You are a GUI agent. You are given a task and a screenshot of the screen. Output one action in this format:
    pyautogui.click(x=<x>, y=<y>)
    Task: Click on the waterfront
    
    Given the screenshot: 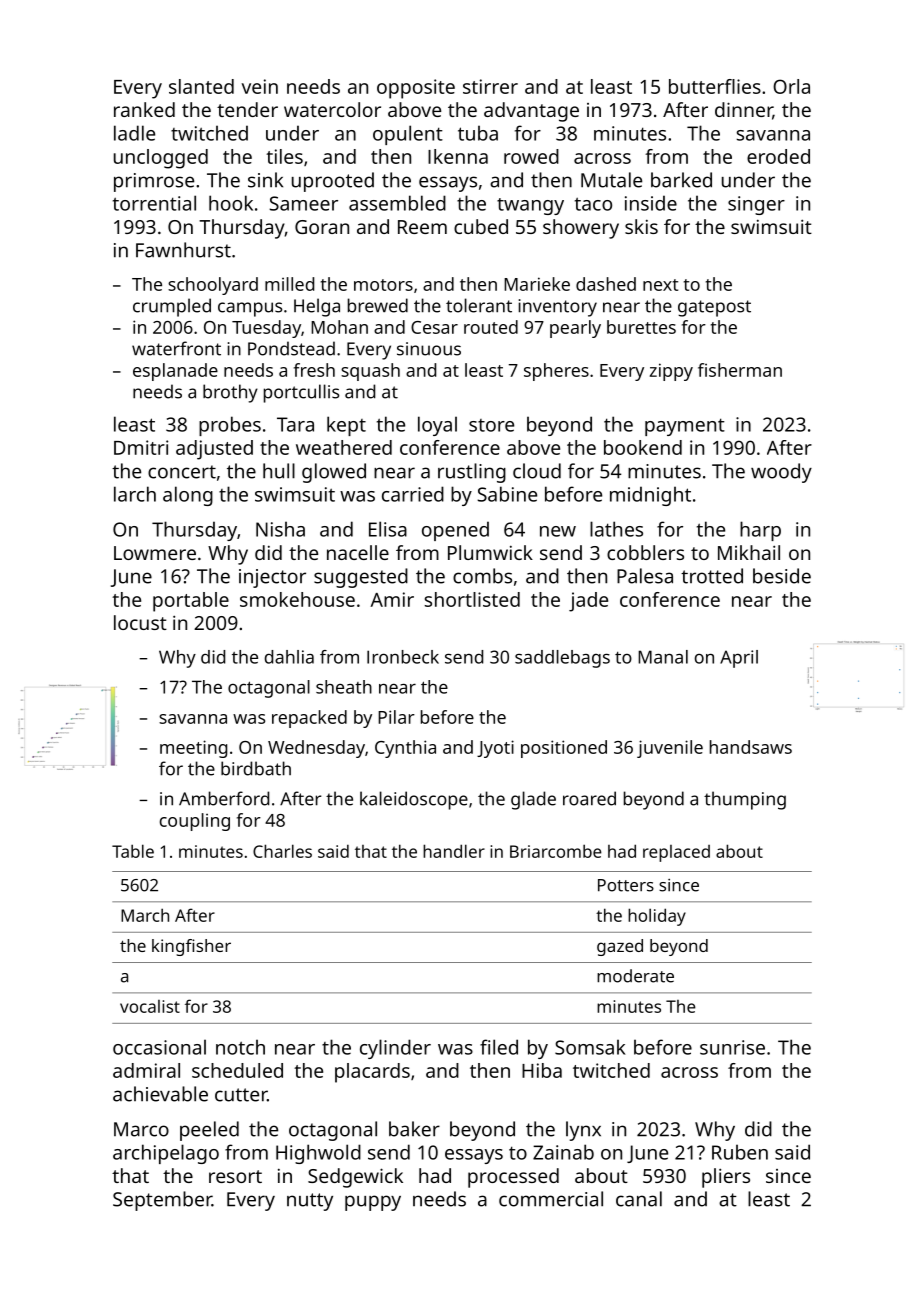 What is the action you would take?
    pyautogui.click(x=176, y=348)
